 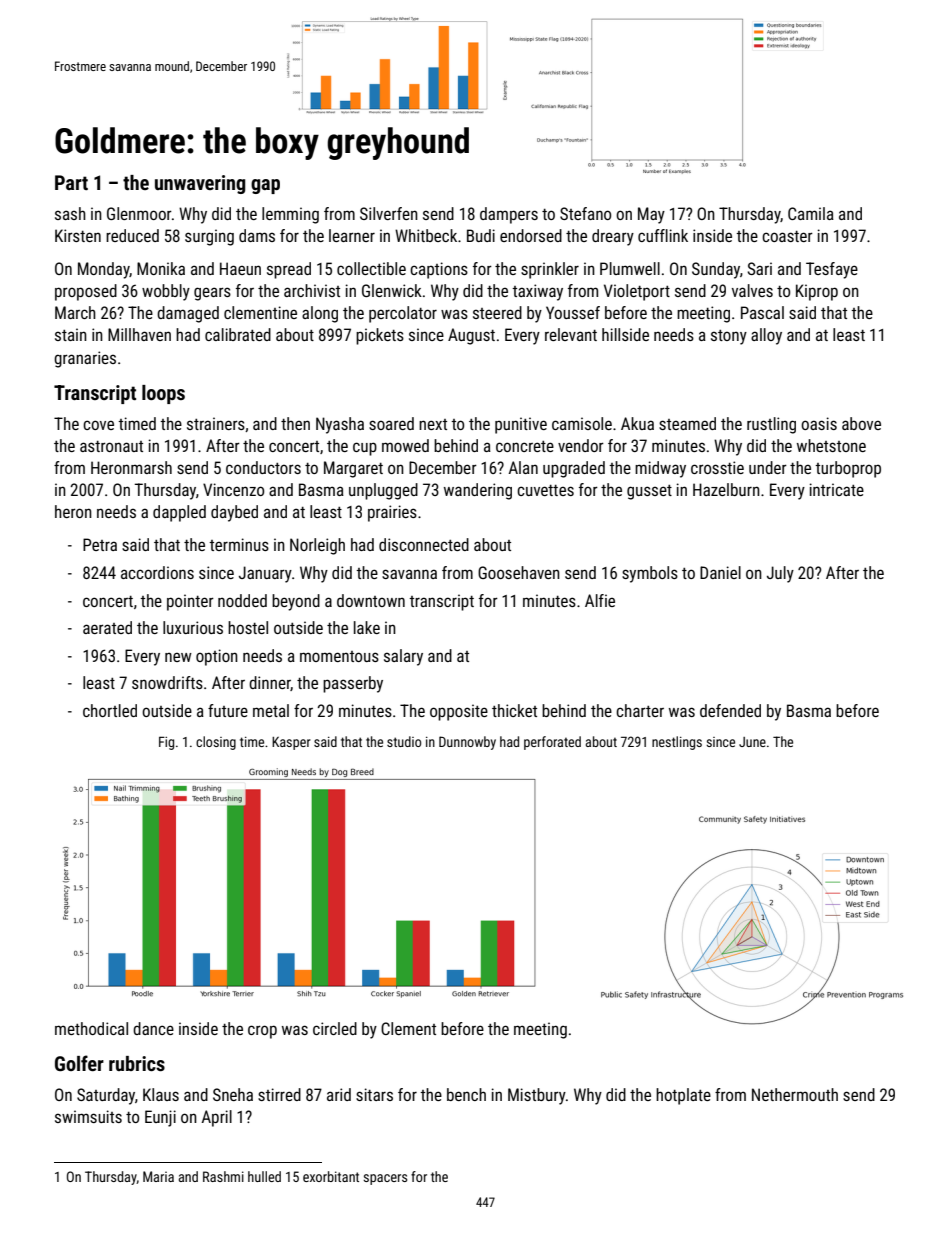 I want to click on Mistbury, so click(x=537, y=1096).
